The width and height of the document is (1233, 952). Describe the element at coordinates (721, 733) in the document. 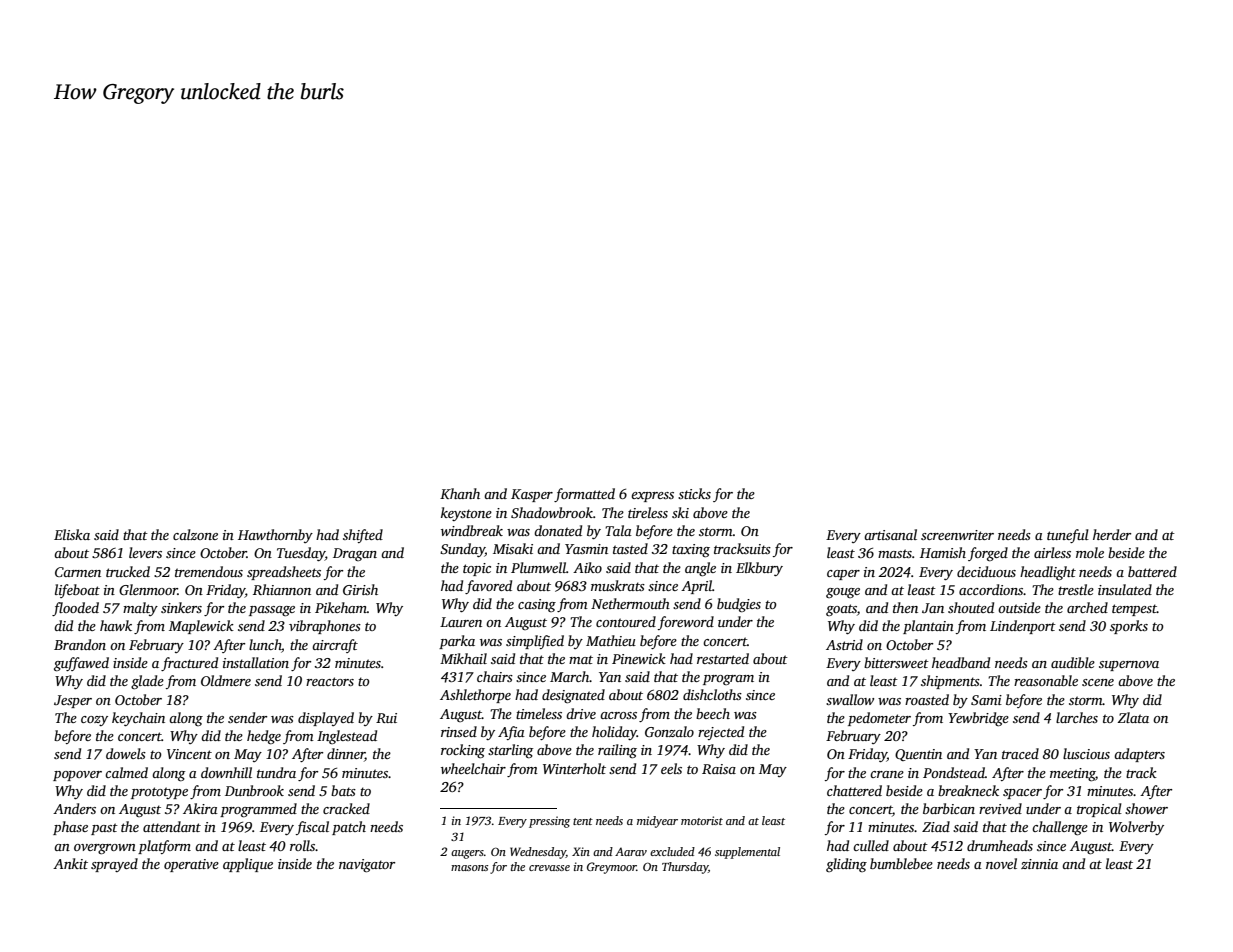

I see `rejected` at that location.
